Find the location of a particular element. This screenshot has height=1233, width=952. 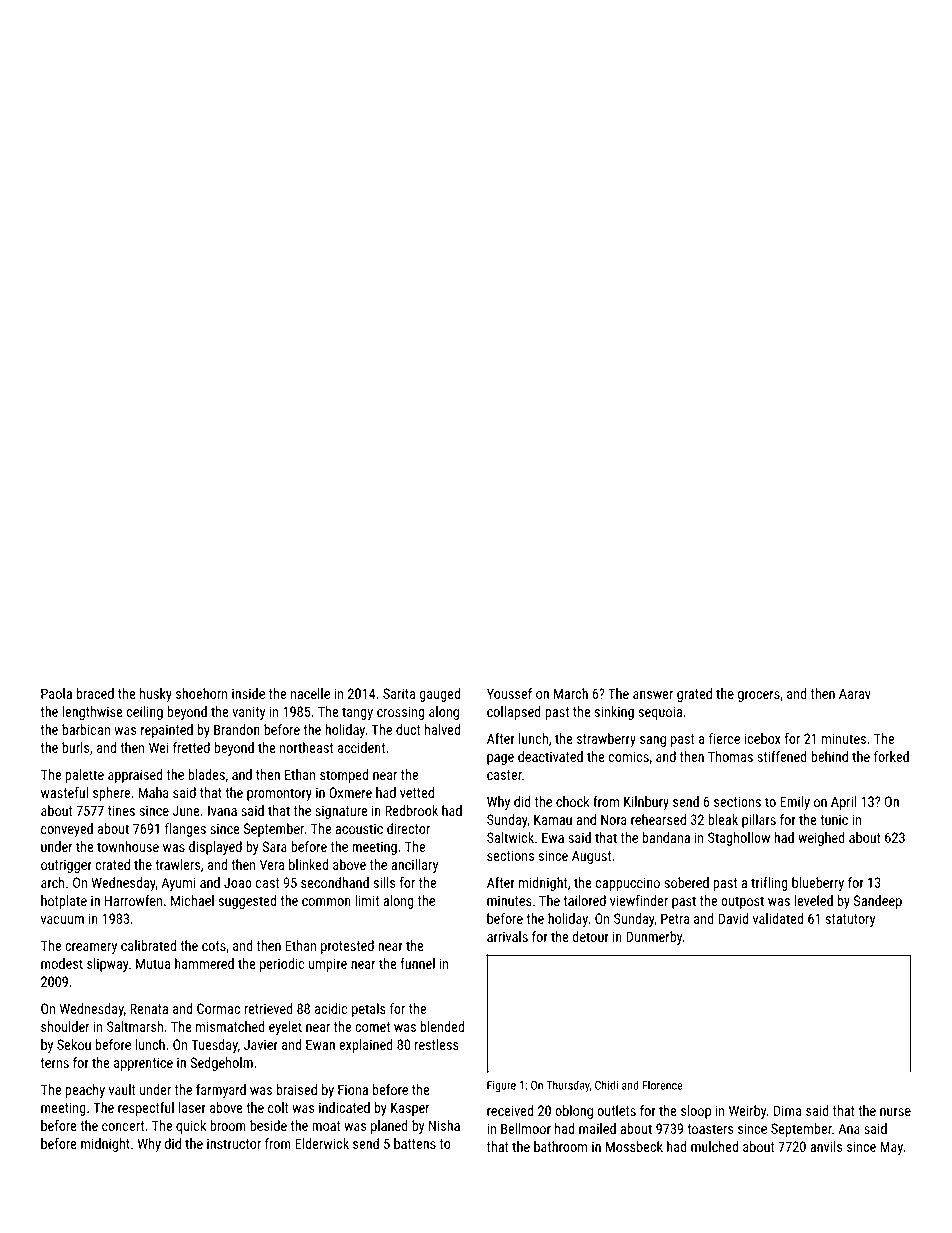

bathroom is located at coordinates (560, 1146).
